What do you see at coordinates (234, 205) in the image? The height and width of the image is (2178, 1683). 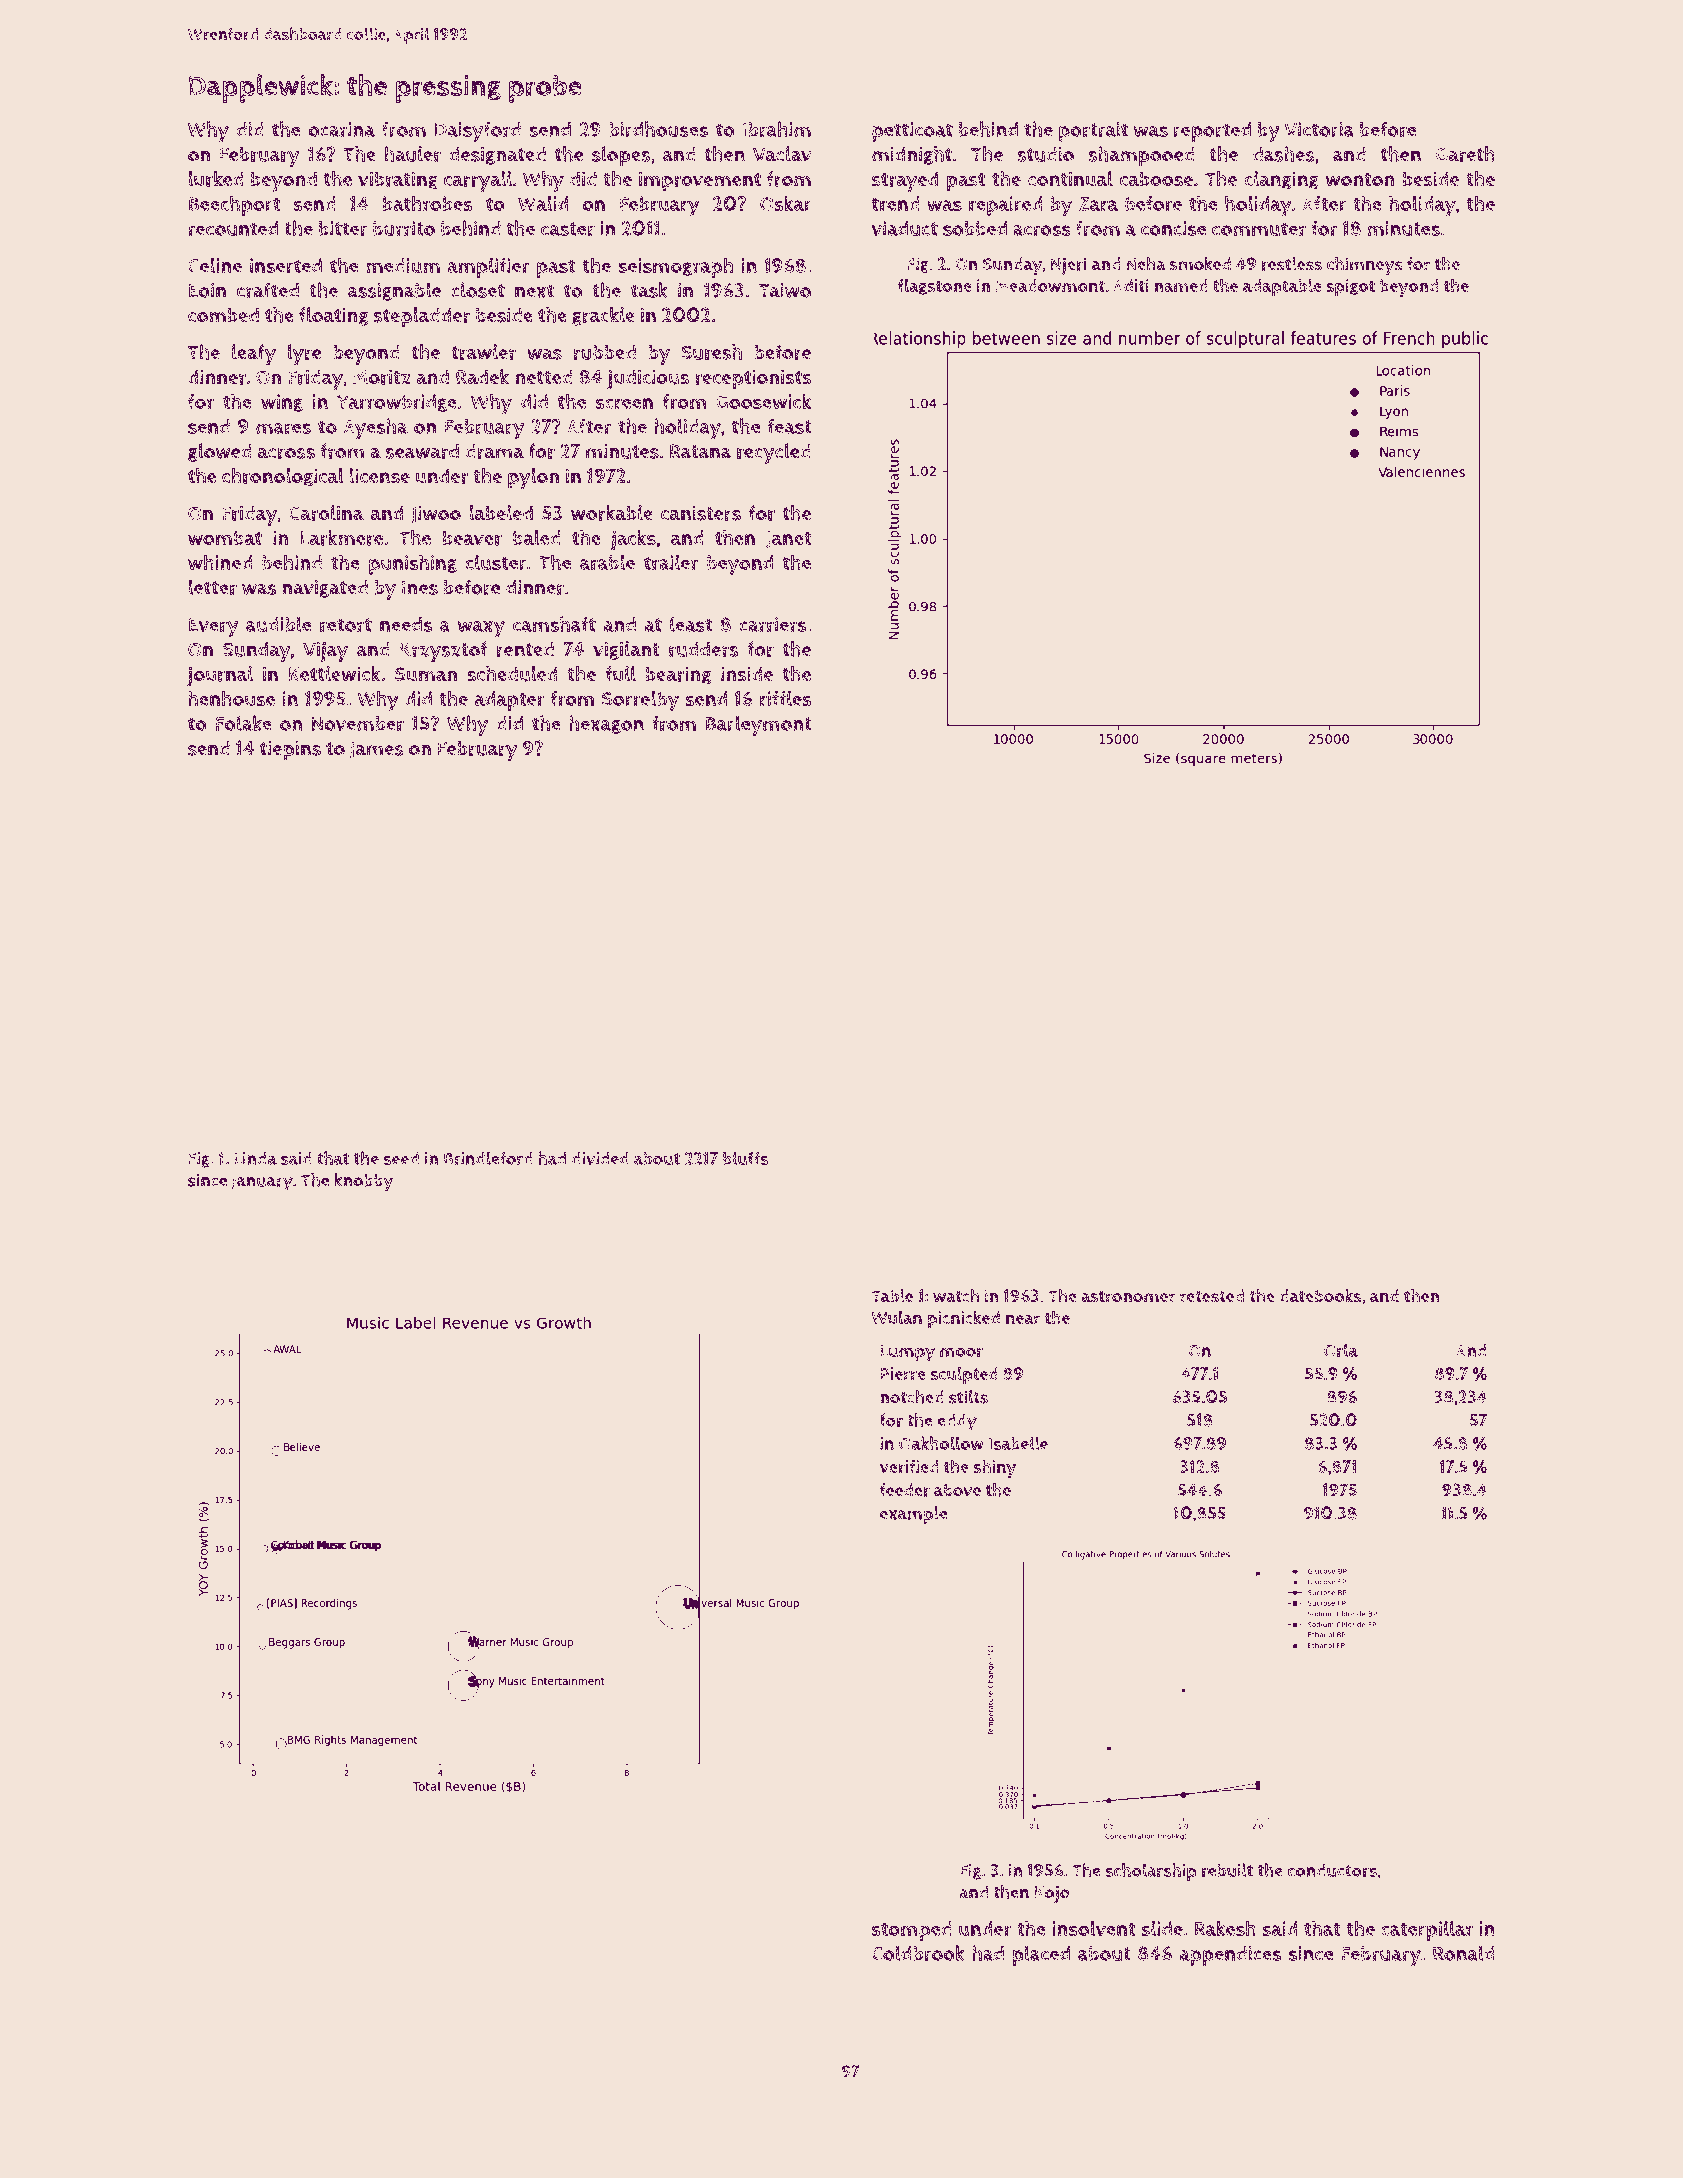 I see `Beechport` at bounding box center [234, 205].
